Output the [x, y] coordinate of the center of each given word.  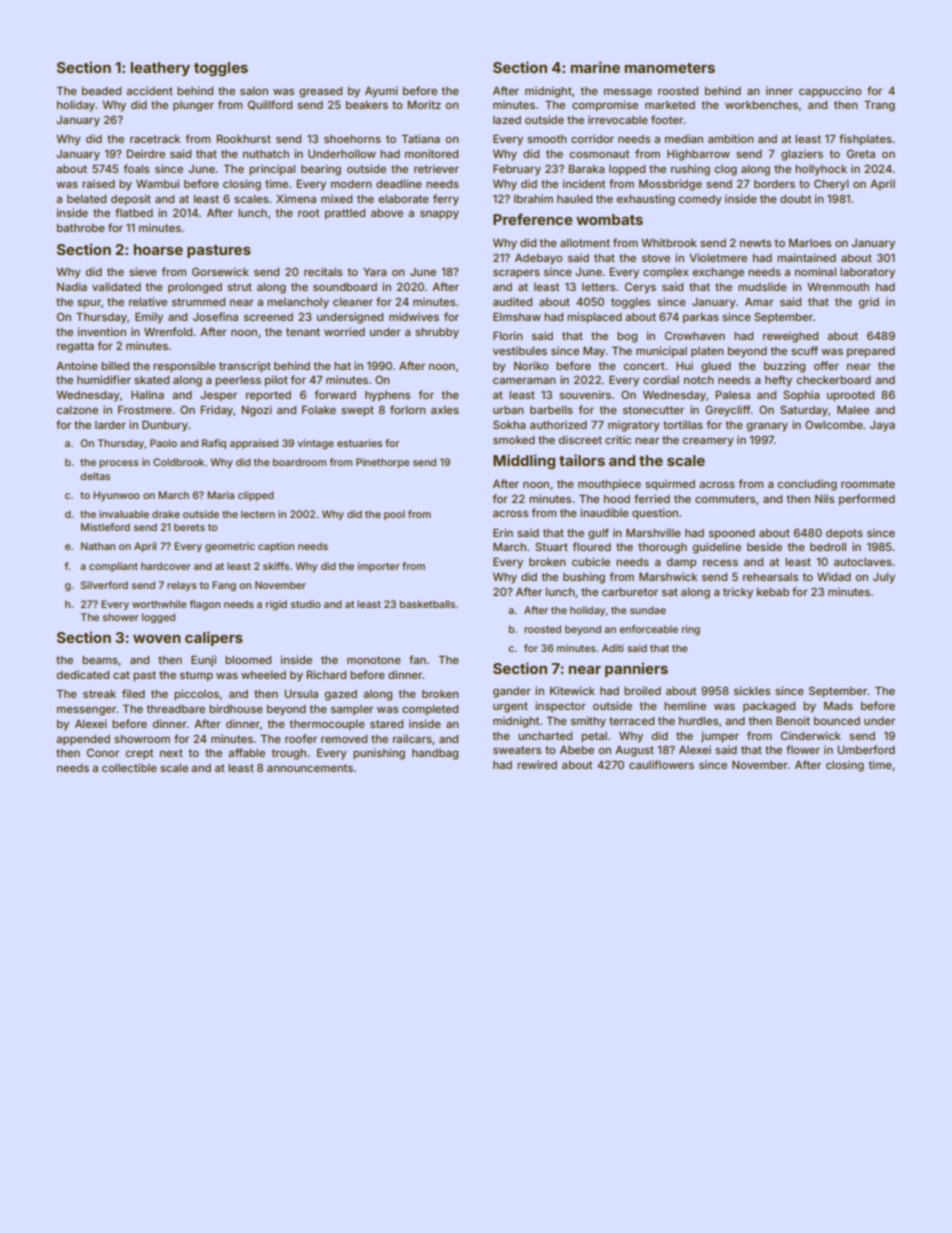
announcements [310, 768]
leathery [160, 69]
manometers [669, 68]
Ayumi [381, 92]
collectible [129, 767]
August [634, 751]
